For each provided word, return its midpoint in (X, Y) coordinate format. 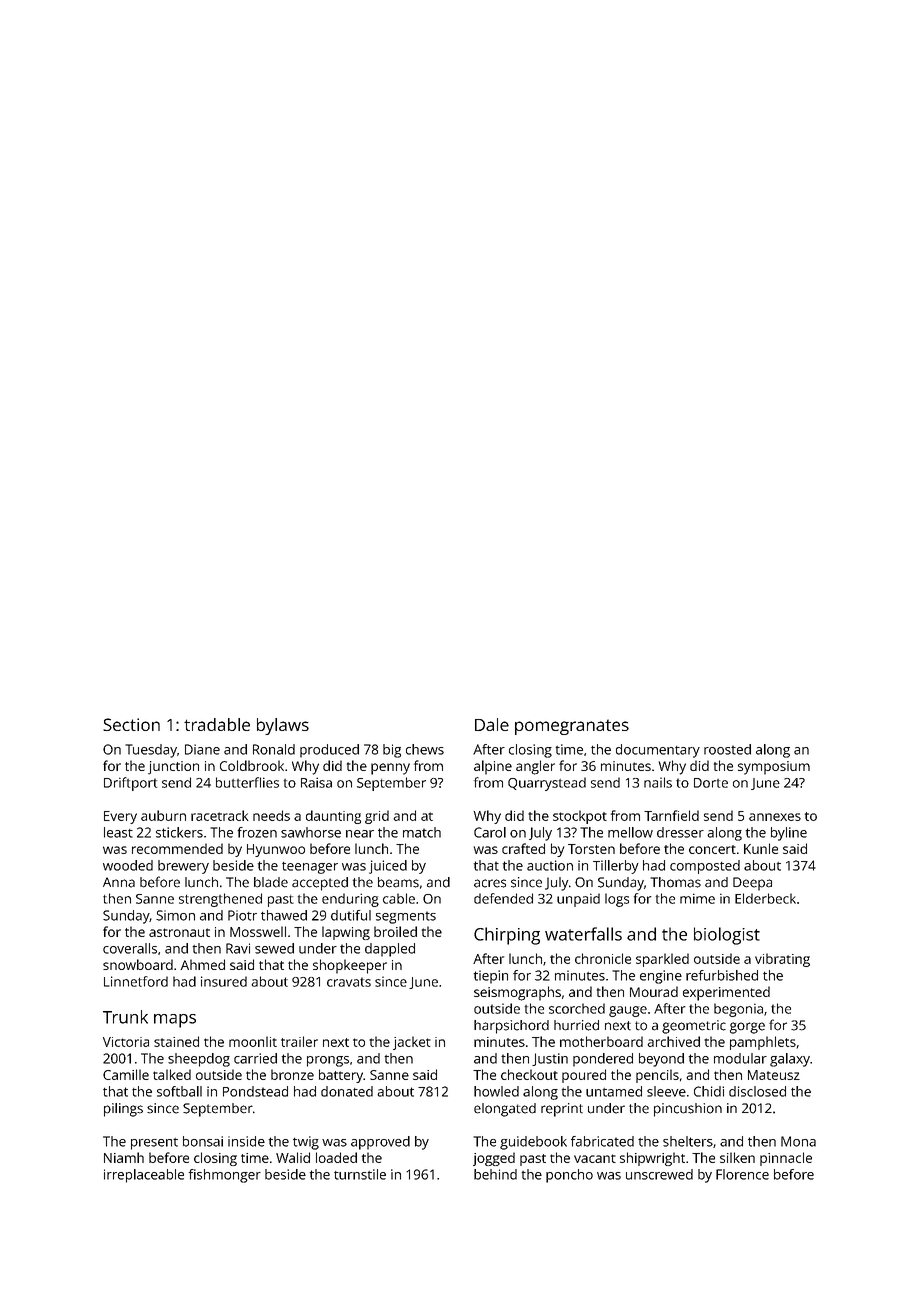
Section (131, 724)
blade (271, 882)
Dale (492, 724)
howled (496, 1091)
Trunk (125, 1017)
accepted (320, 884)
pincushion (688, 1110)
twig (306, 1143)
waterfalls (583, 934)
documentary (658, 751)
